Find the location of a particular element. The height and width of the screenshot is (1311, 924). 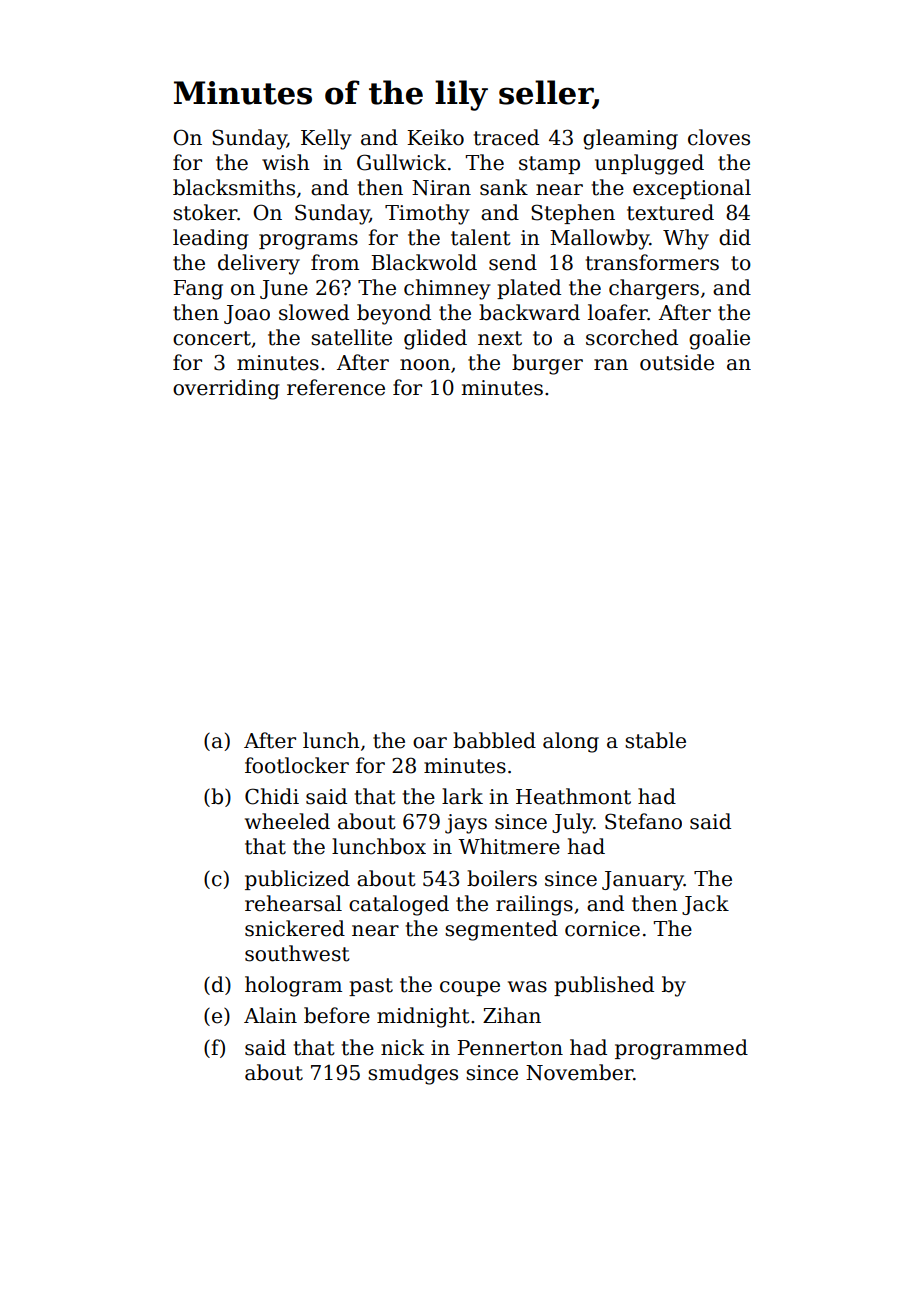

November is located at coordinates (579, 1072).
